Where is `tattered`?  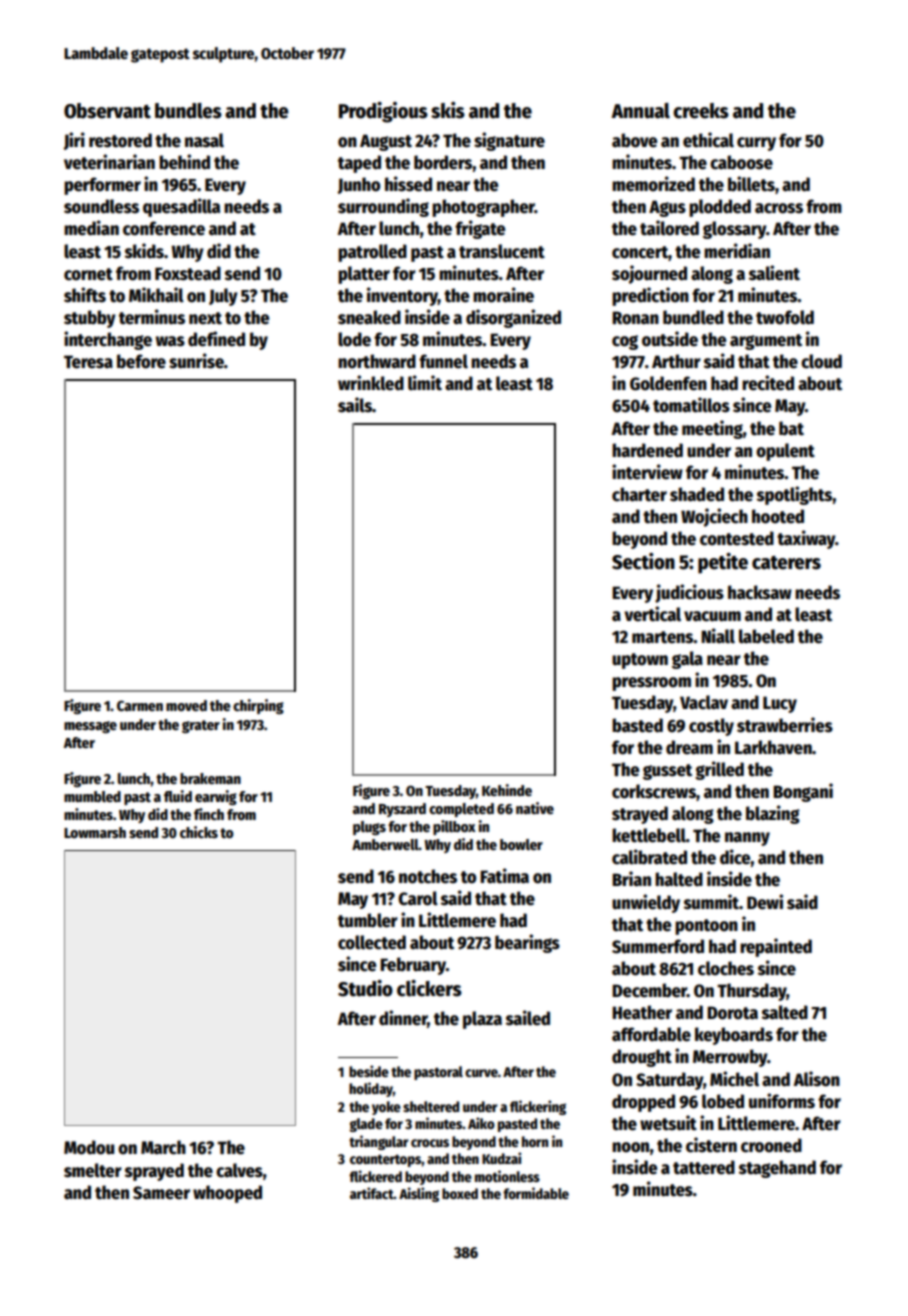 tattered is located at coordinates (704, 1167).
